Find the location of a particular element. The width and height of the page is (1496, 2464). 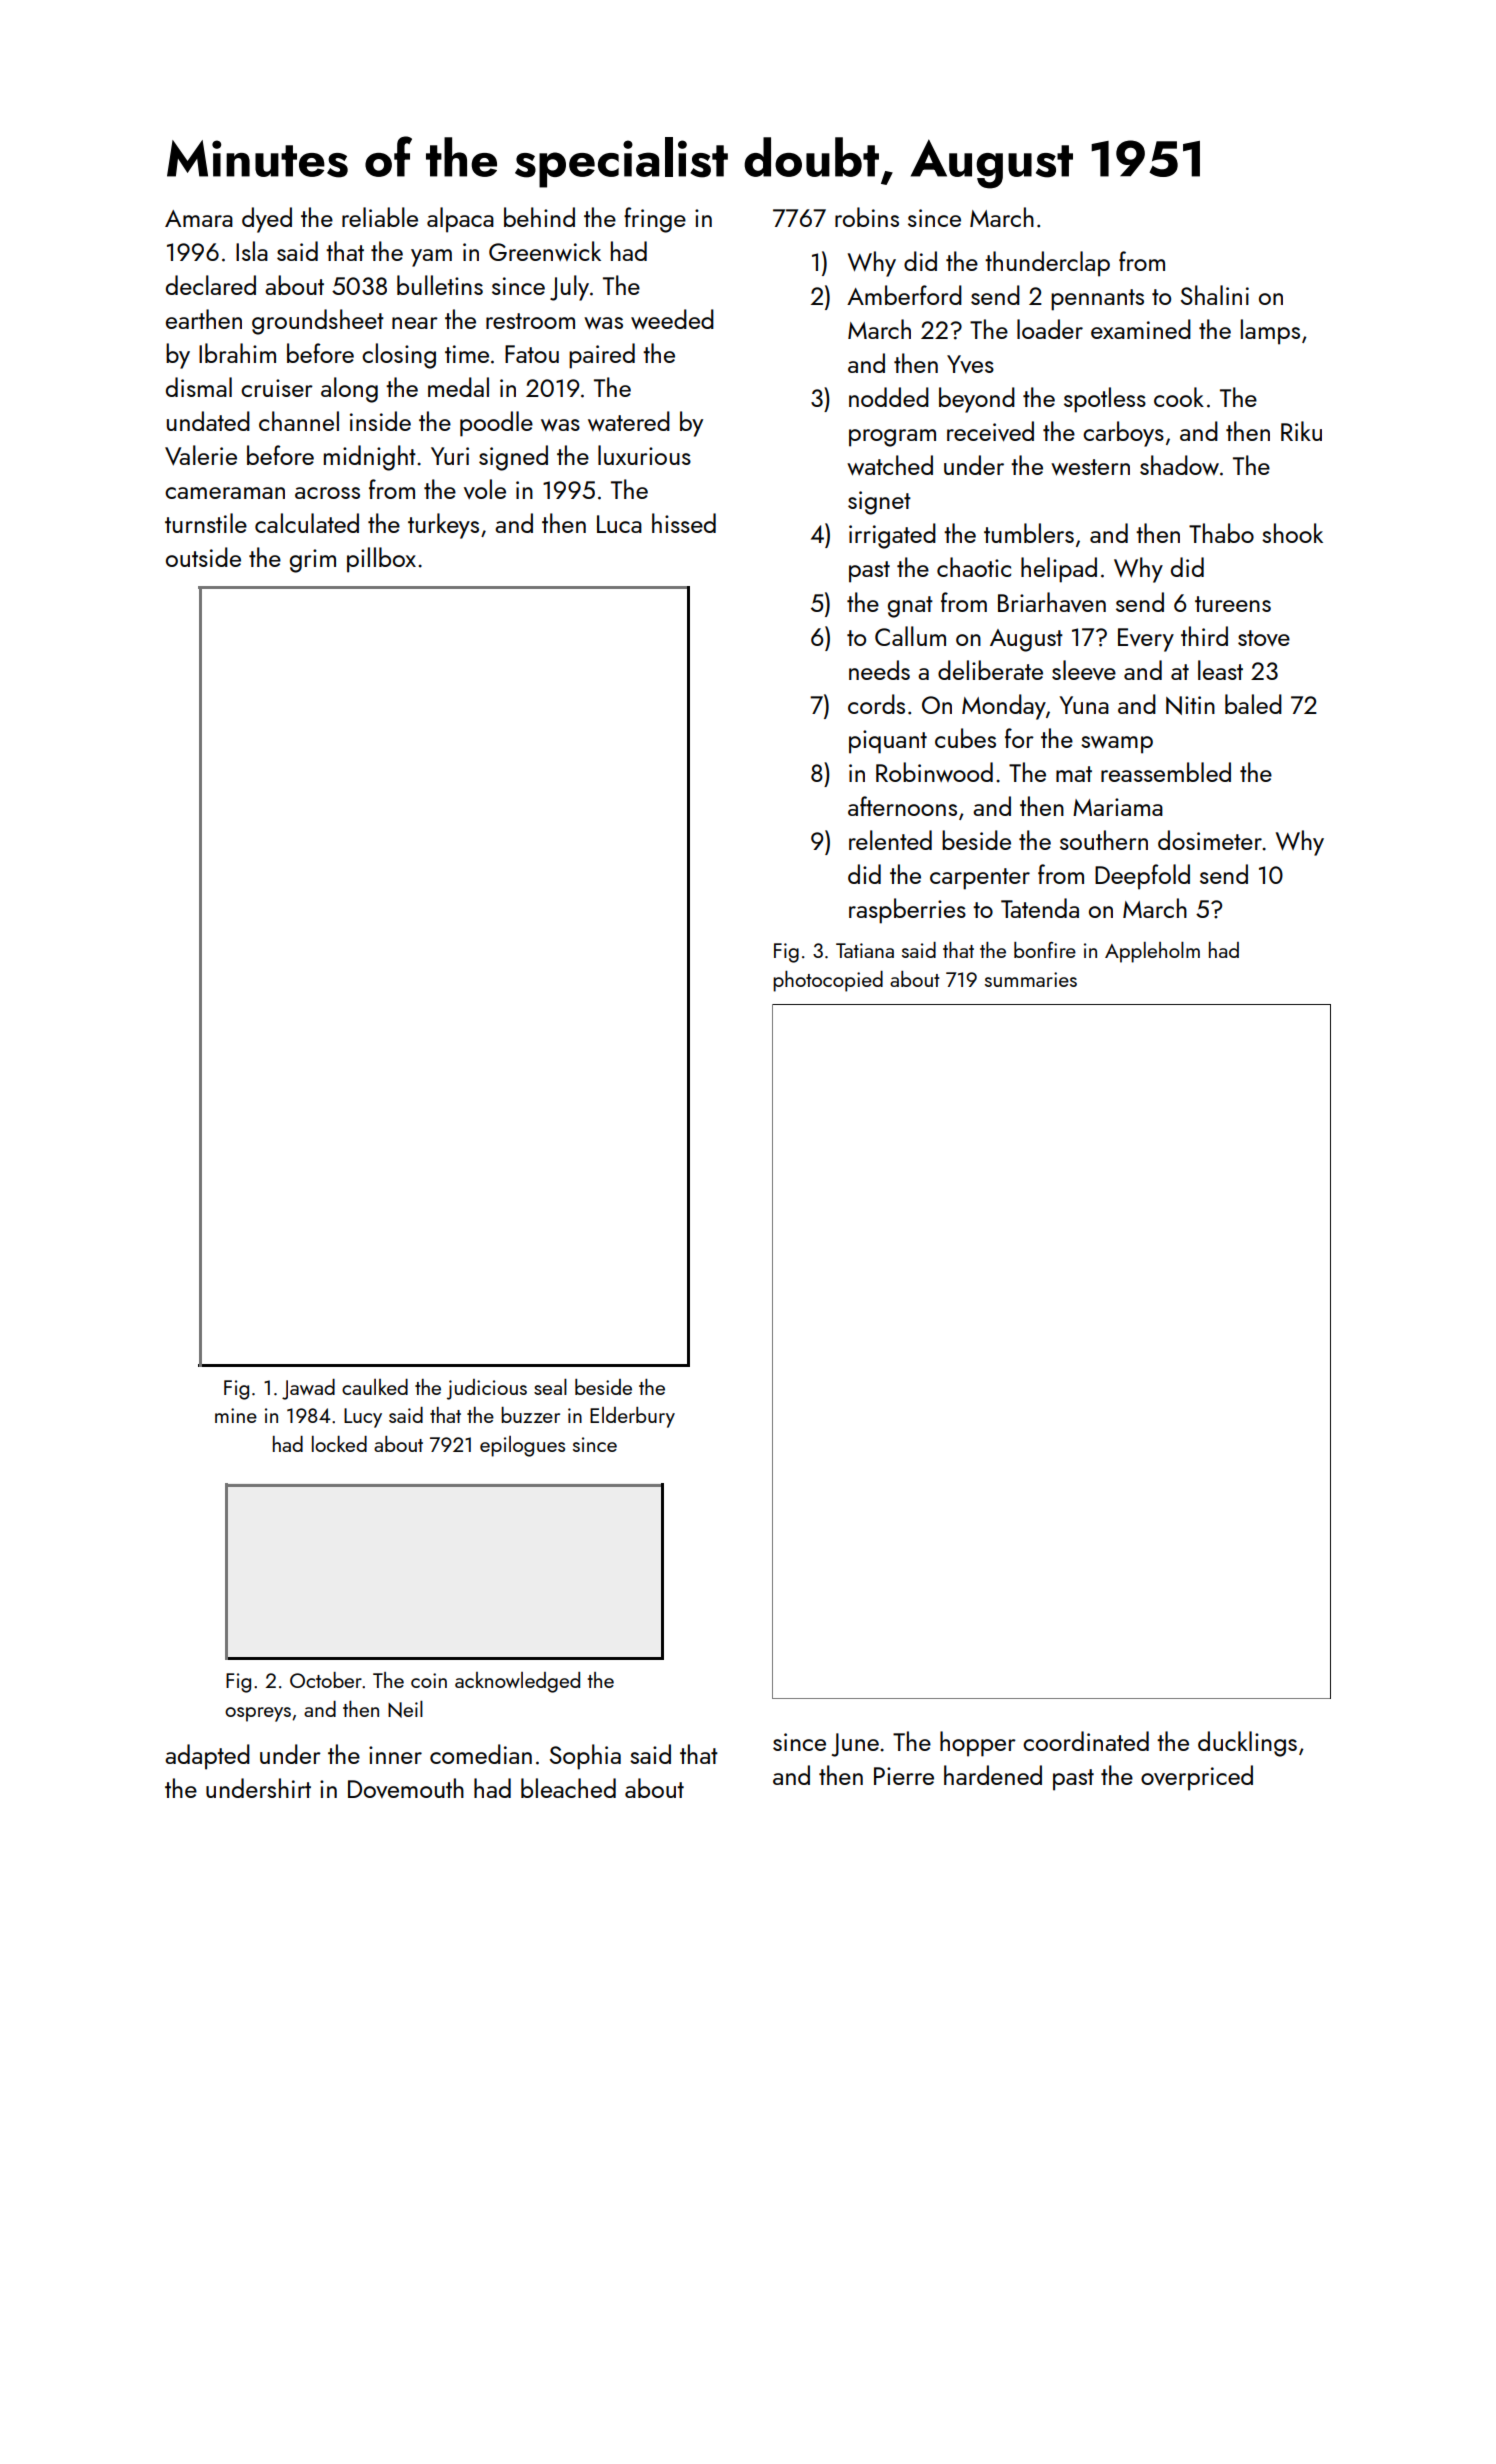

locked is located at coordinates (339, 1444).
